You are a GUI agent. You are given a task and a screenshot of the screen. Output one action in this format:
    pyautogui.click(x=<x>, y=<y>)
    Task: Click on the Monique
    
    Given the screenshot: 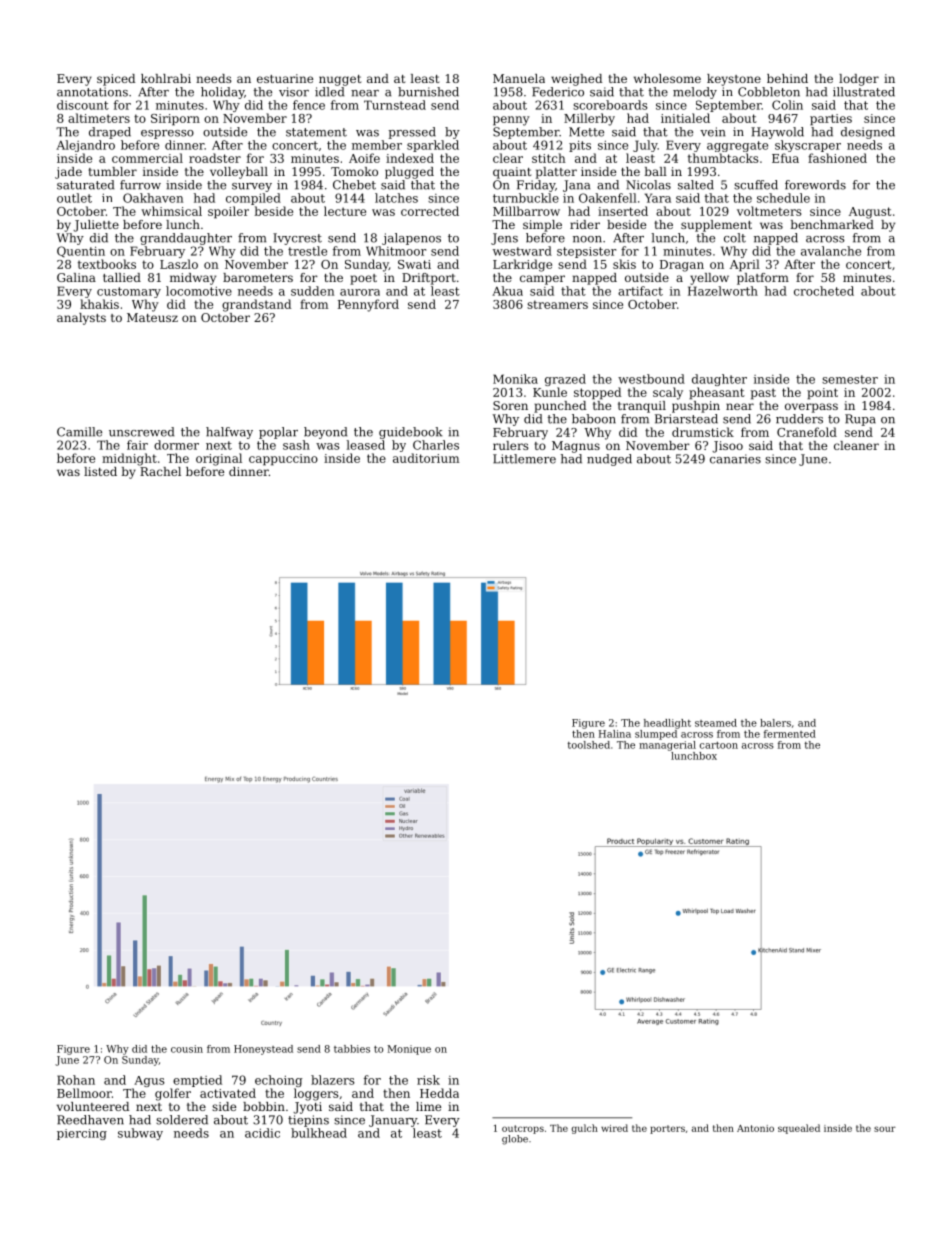 What is the action you would take?
    pyautogui.click(x=409, y=1050)
